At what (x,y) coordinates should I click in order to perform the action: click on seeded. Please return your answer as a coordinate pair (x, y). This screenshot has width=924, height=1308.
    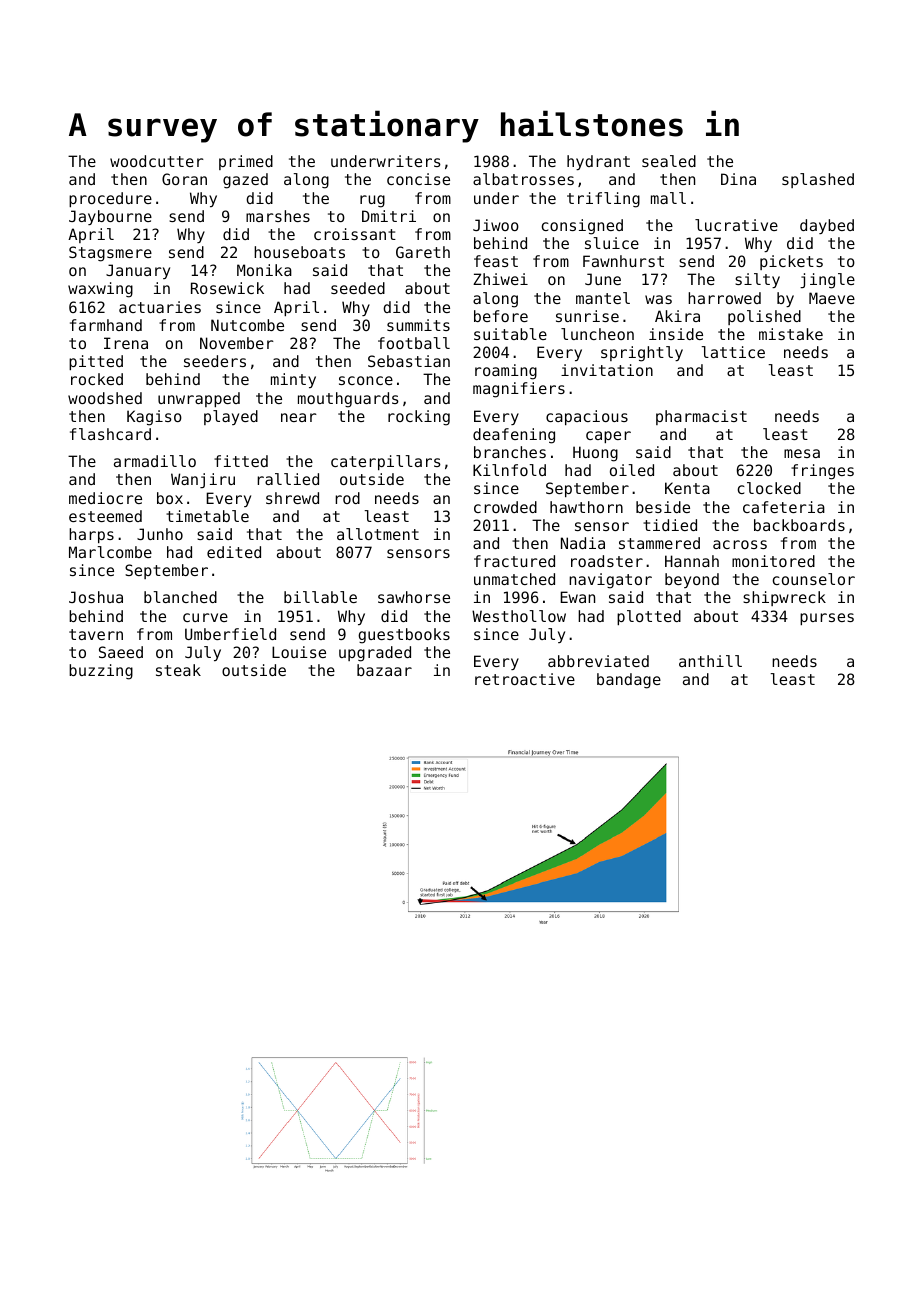
    Looking at the image, I should click on (358, 288).
